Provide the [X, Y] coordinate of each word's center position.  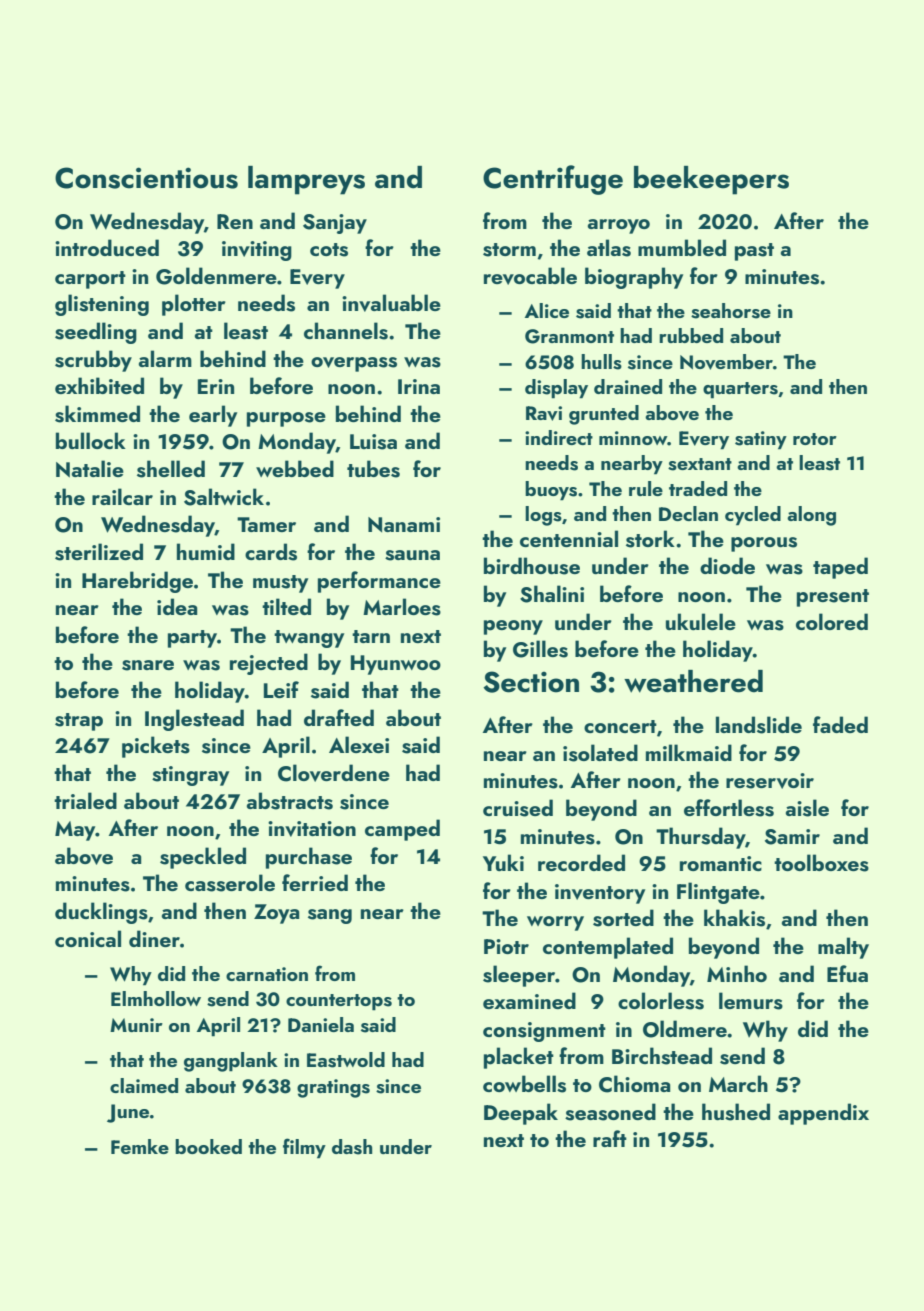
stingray [190, 776]
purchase [309, 858]
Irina [419, 386]
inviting [257, 251]
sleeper [519, 976]
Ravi [544, 413]
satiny [761, 440]
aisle [807, 808]
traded [698, 488]
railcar [122, 496]
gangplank [231, 1062]
